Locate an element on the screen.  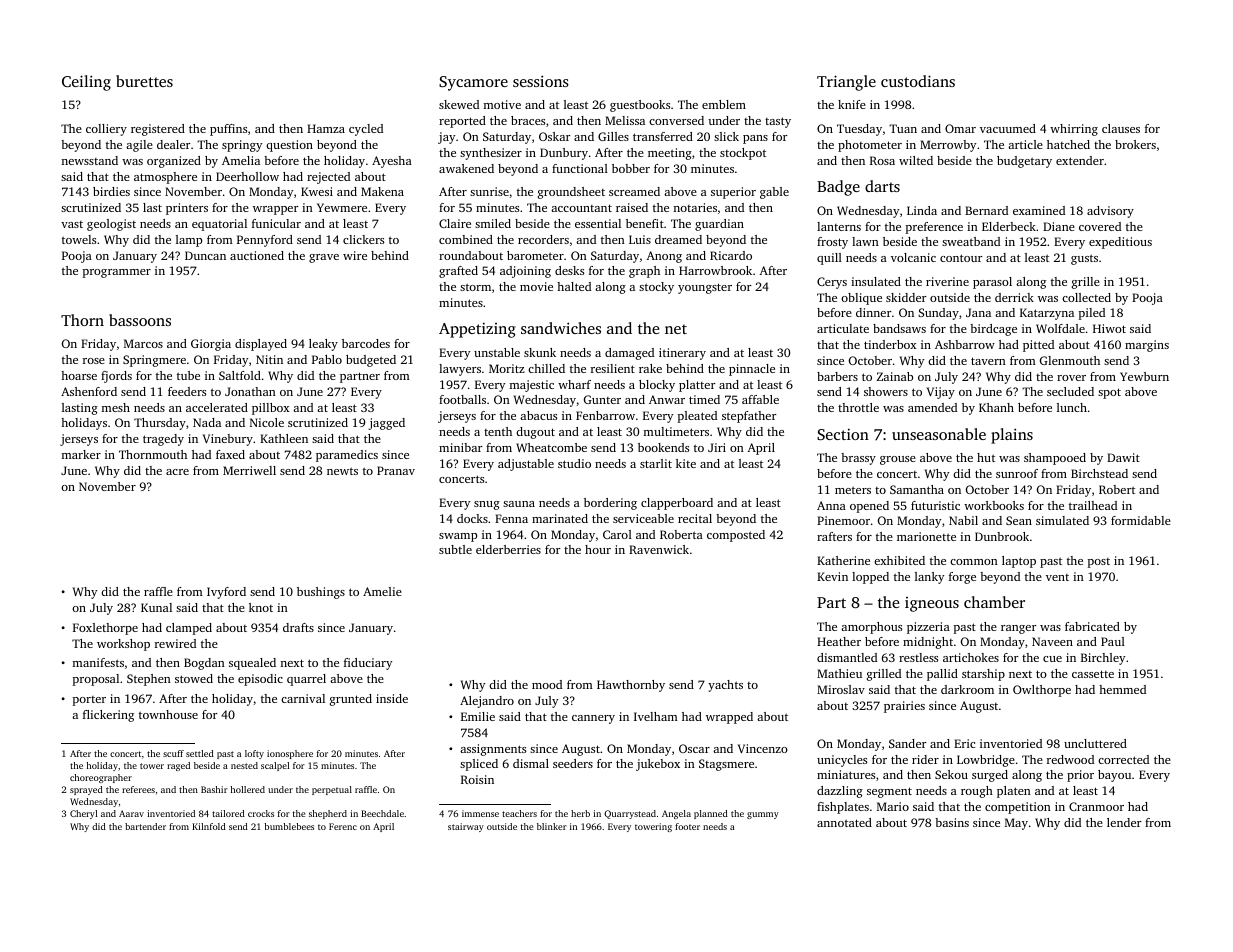
Naveen is located at coordinates (1052, 641).
